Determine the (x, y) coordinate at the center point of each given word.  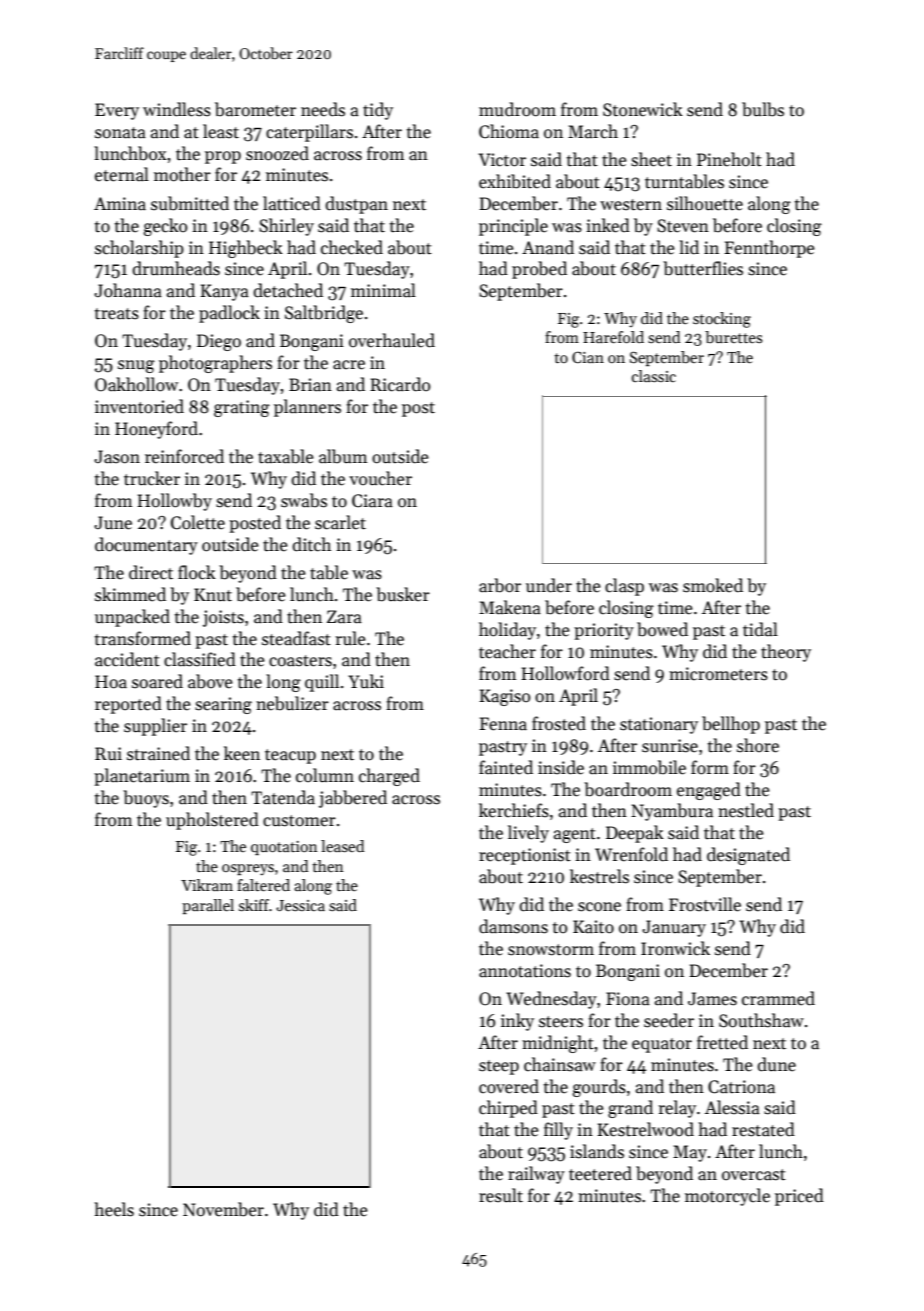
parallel (208, 906)
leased (342, 846)
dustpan (356, 205)
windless (177, 109)
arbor (500, 585)
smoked (713, 585)
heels (114, 1209)
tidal (760, 629)
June (113, 523)
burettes (733, 337)
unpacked (132, 618)
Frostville (705, 904)
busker (403, 594)
